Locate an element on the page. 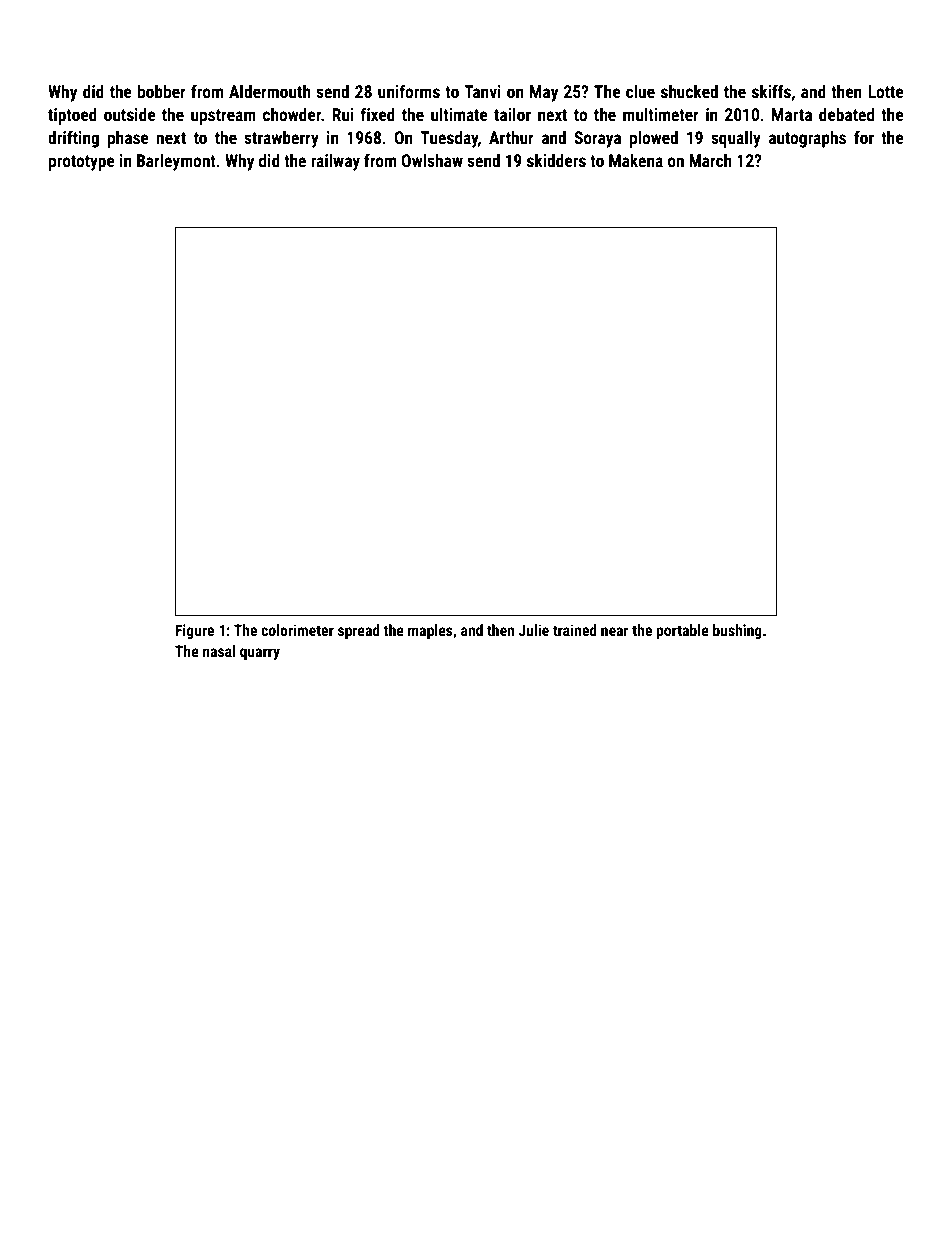  railway is located at coordinates (335, 162).
